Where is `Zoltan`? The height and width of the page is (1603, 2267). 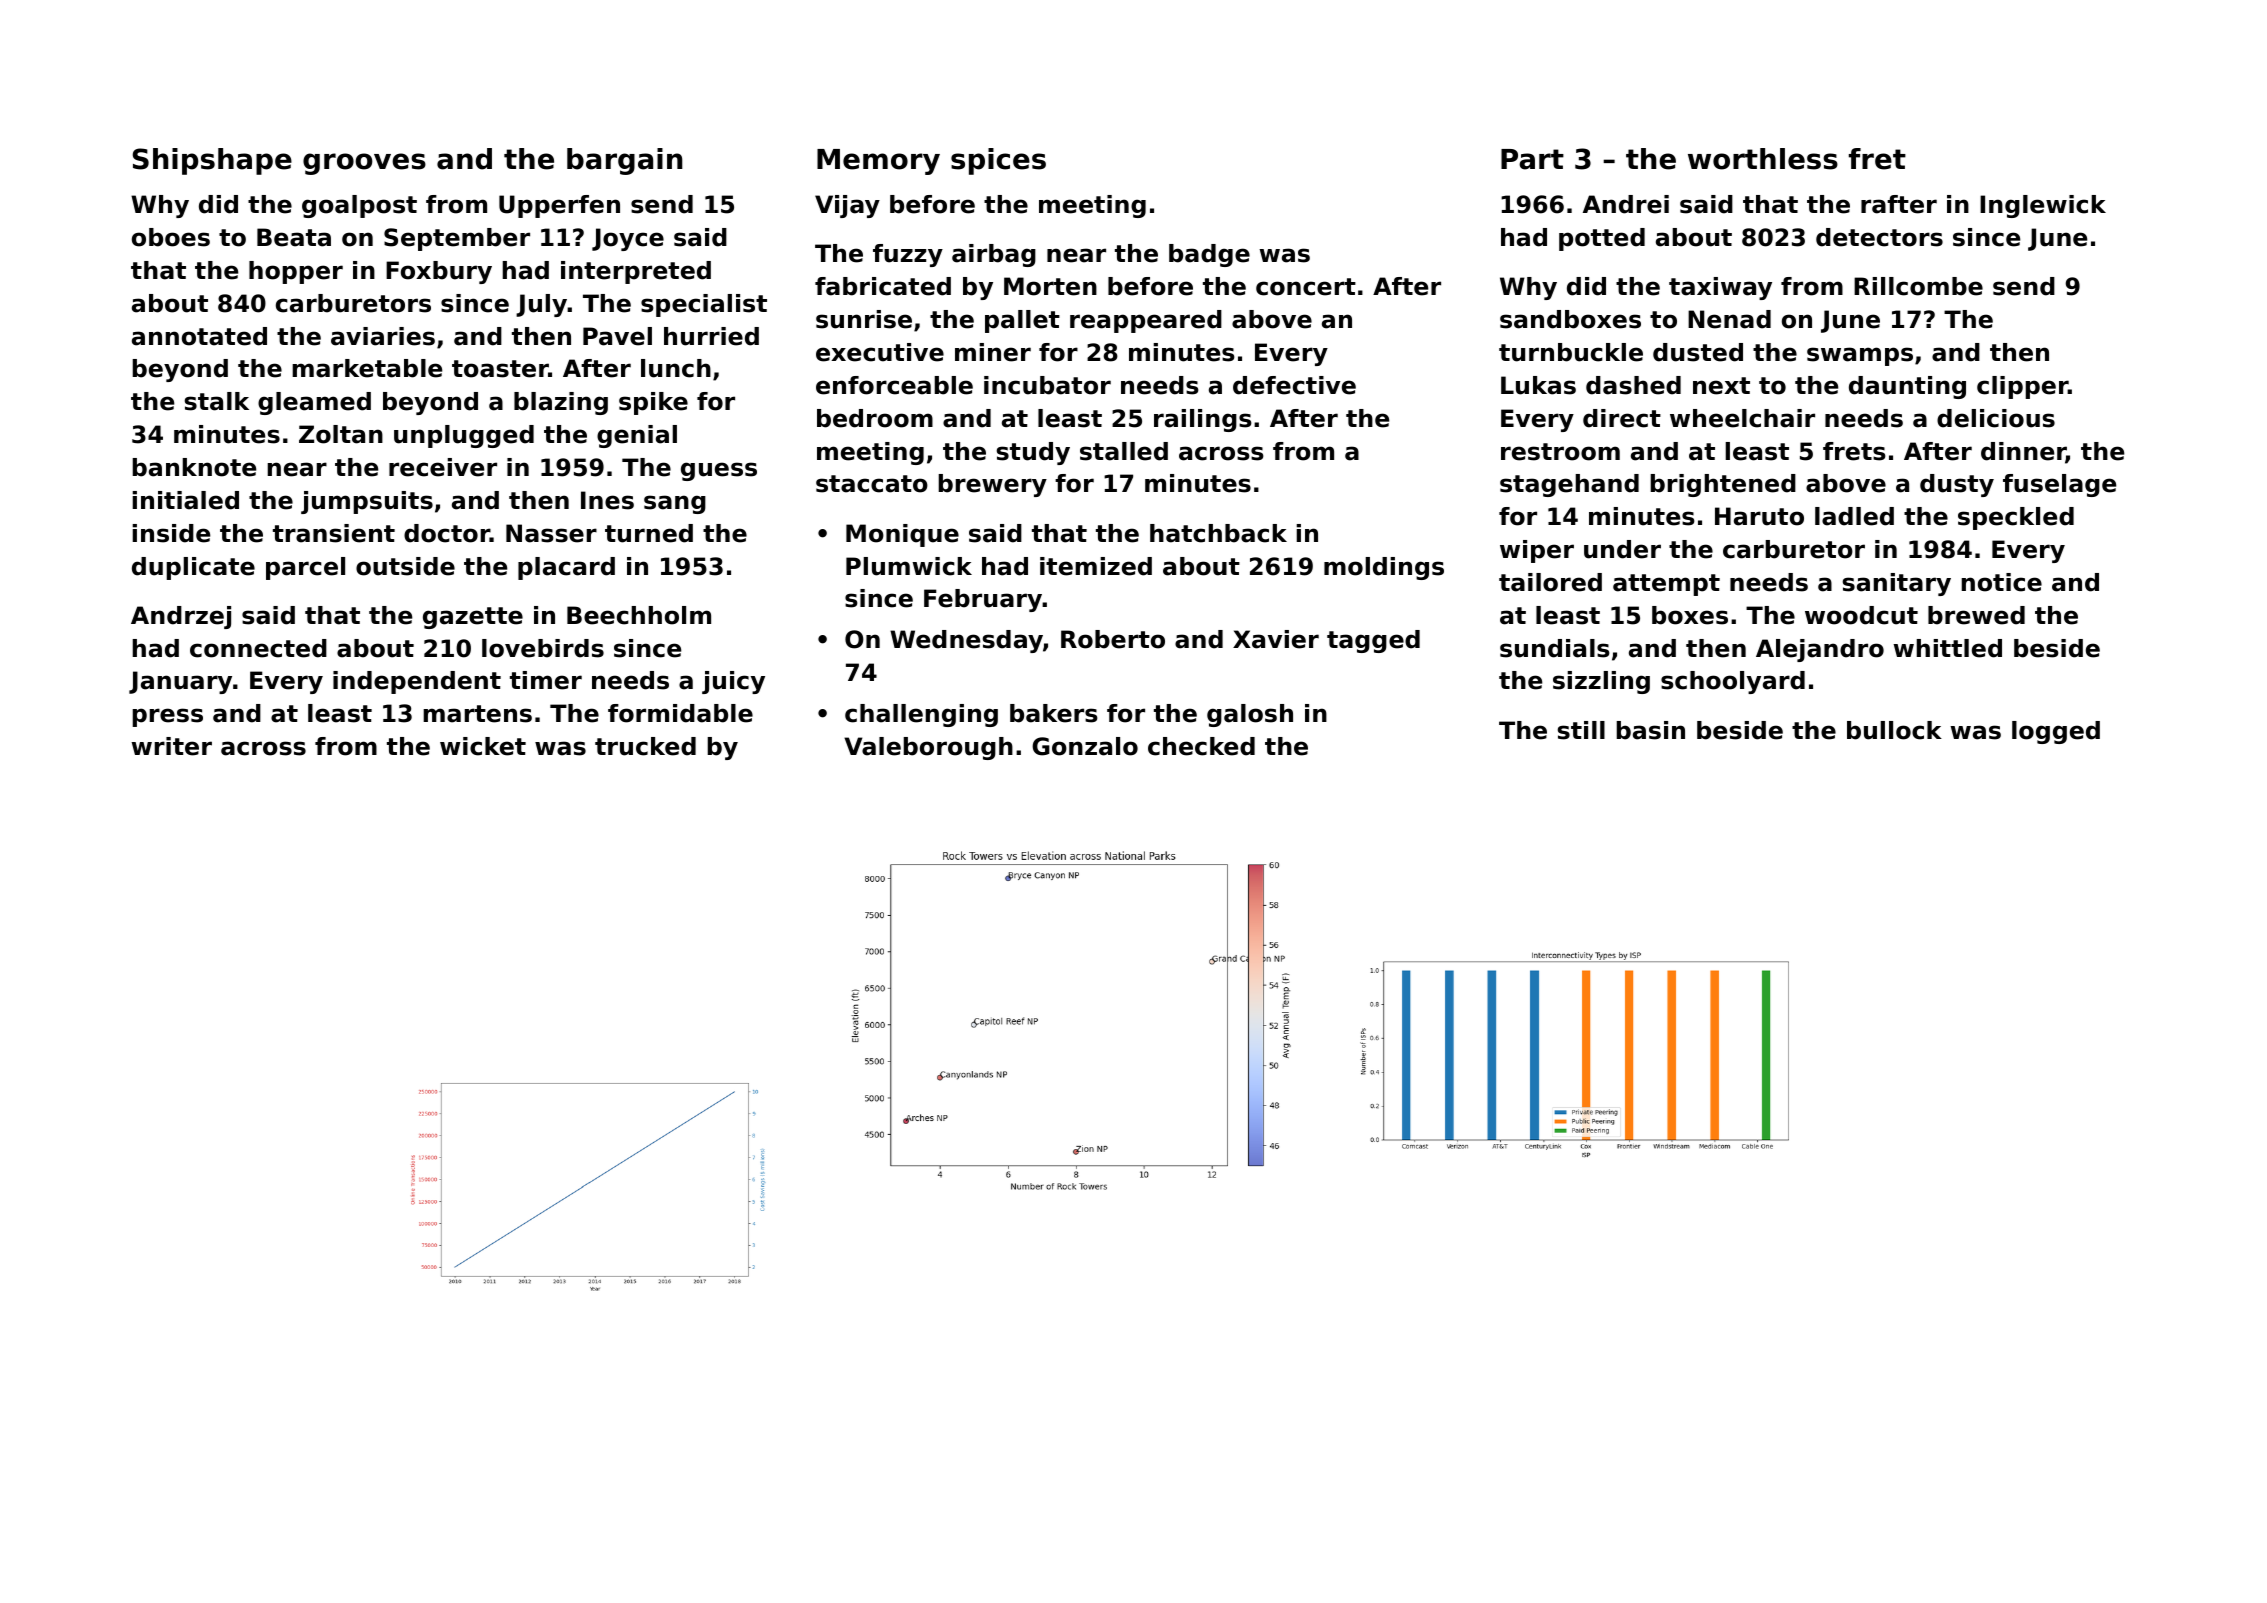
Zoltan is located at coordinates (341, 434).
